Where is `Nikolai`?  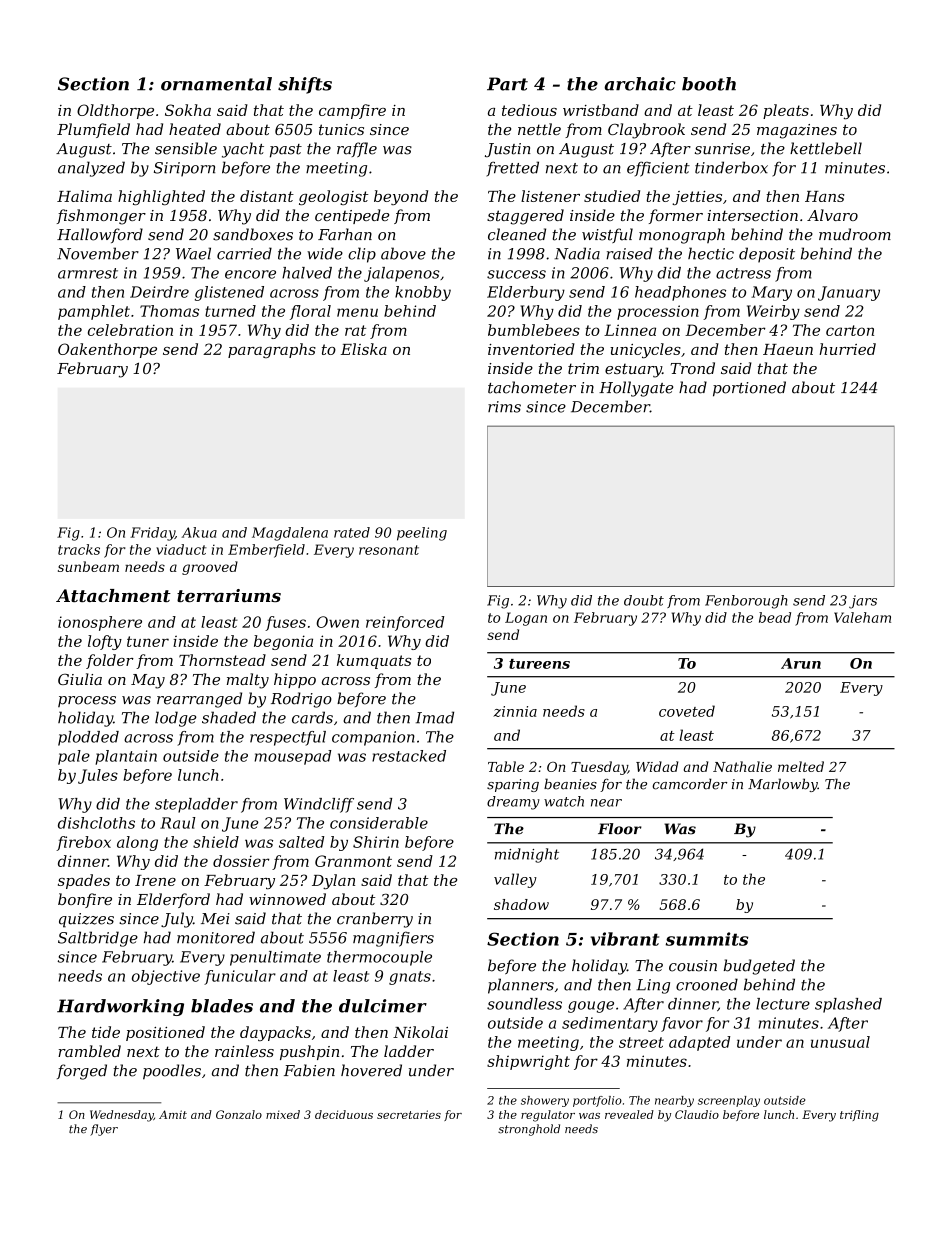
Nikolai is located at coordinates (420, 1032).
